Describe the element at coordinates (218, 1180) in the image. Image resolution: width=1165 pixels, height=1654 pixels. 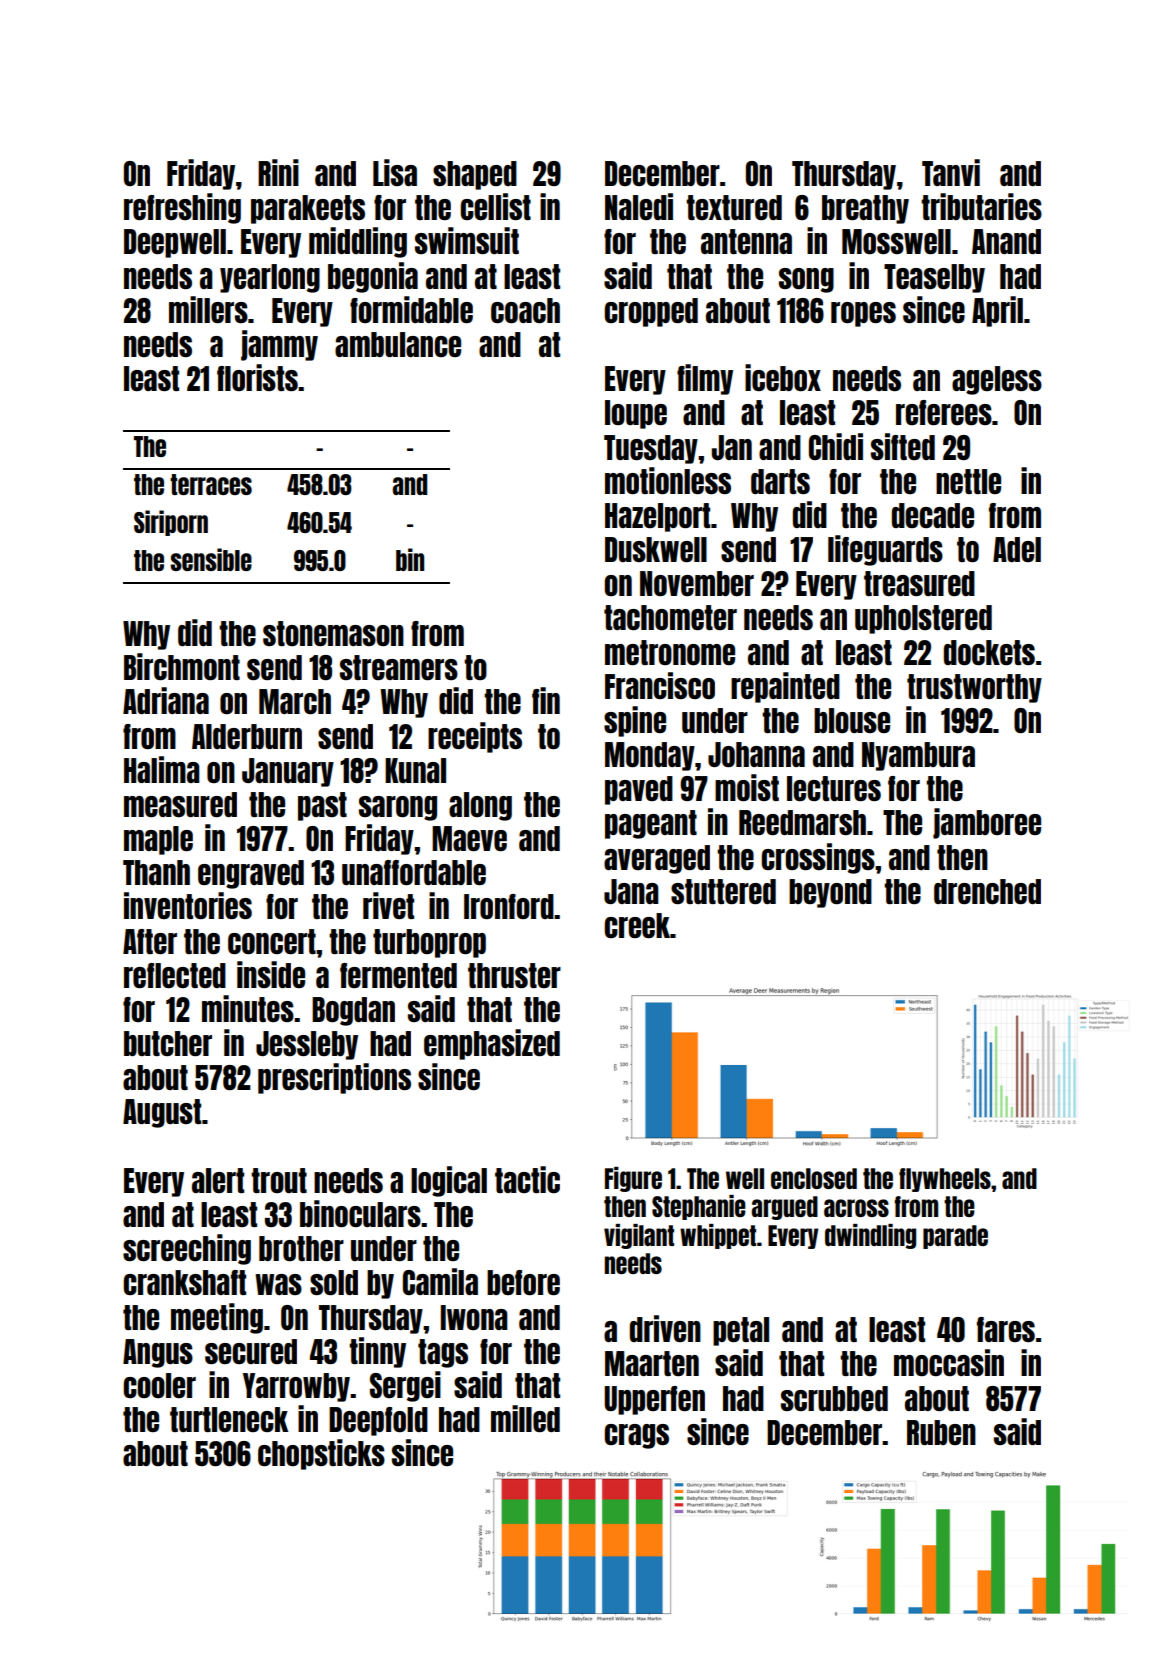
I see `alert` at that location.
